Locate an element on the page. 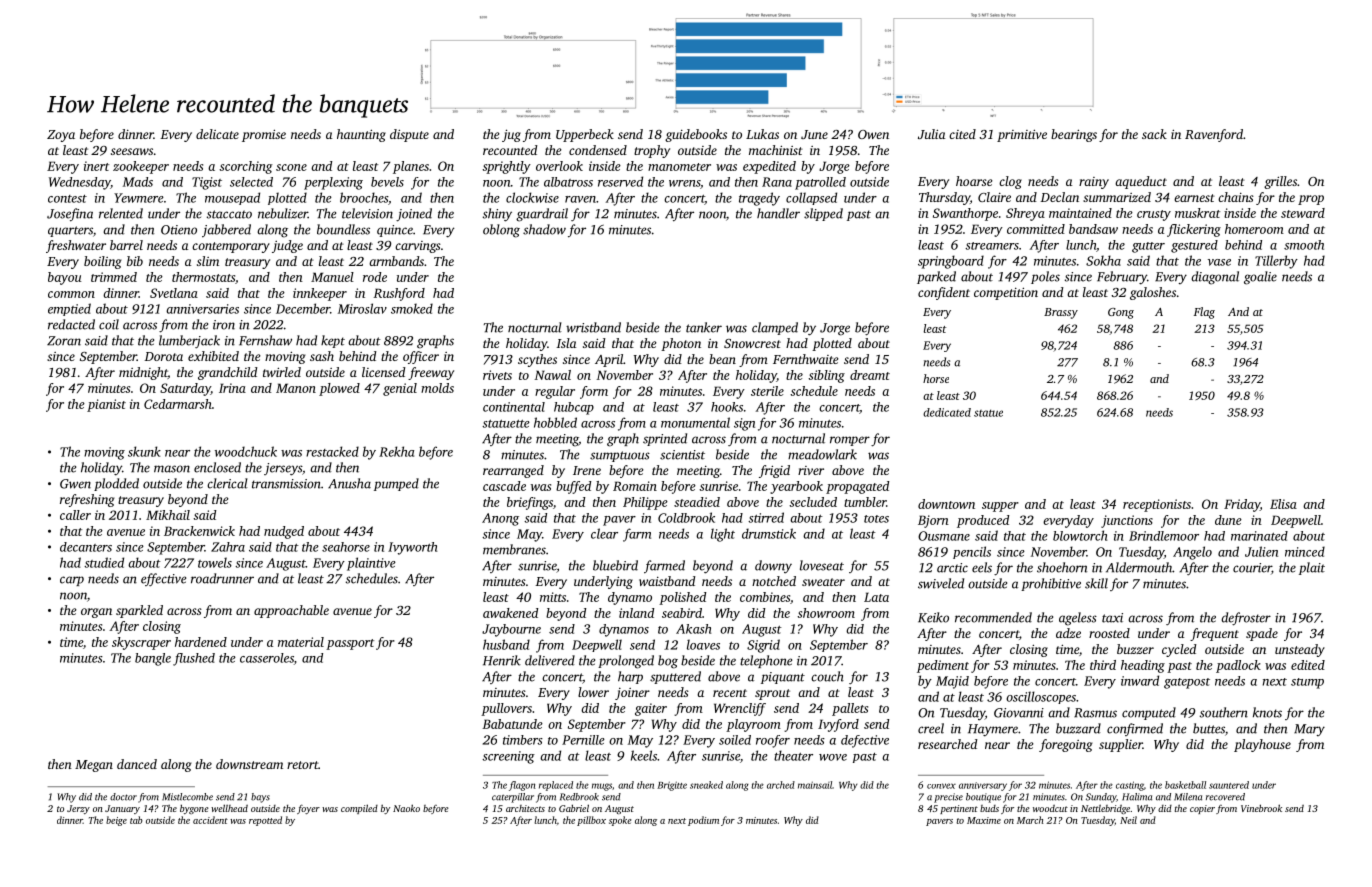 This page has width=1372, height=887. repotted is located at coordinates (265, 821).
